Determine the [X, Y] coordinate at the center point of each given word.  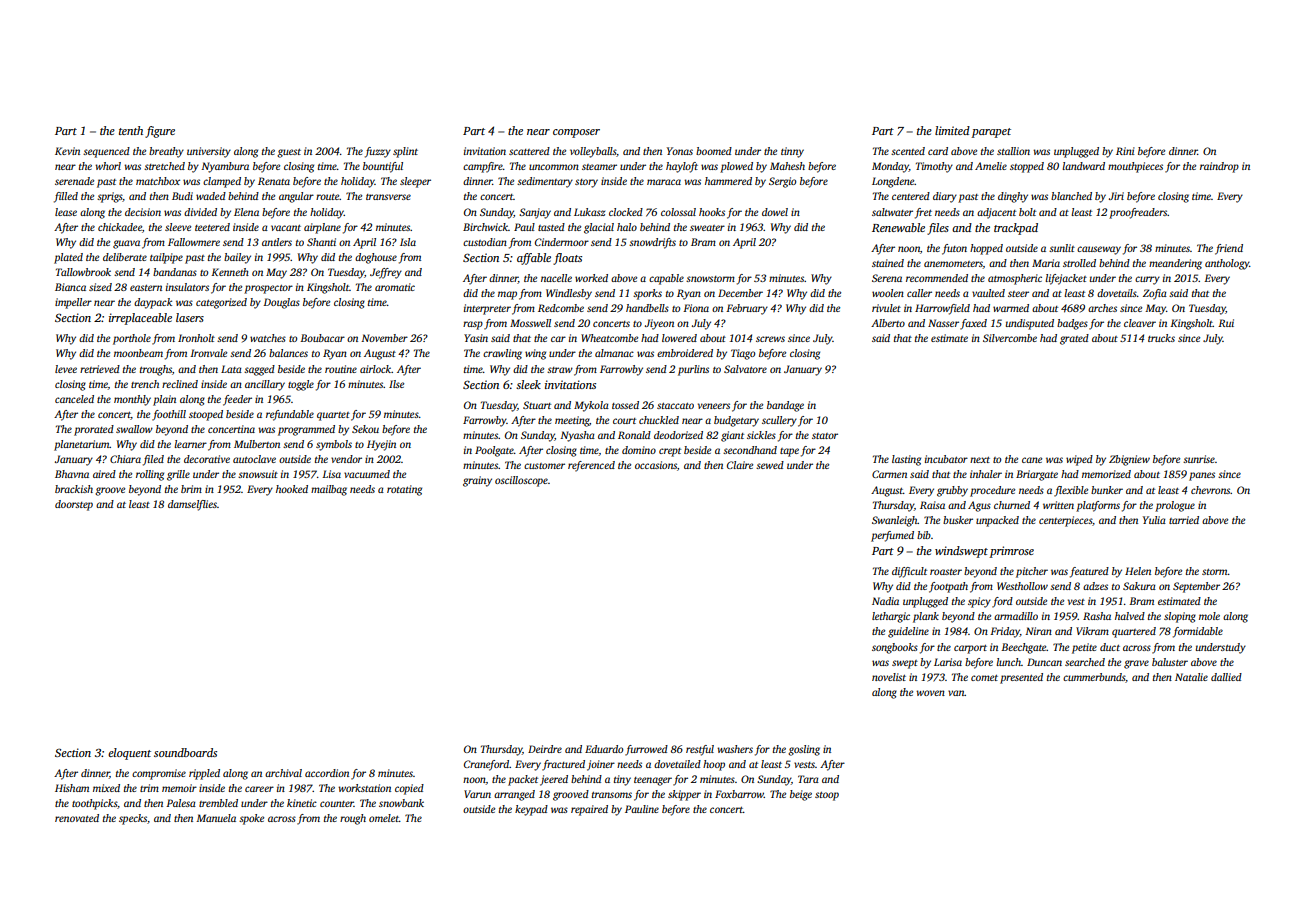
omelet [384, 818]
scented [908, 151]
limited [952, 130]
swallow [134, 429]
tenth [131, 130]
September [1196, 587]
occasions [656, 465]
